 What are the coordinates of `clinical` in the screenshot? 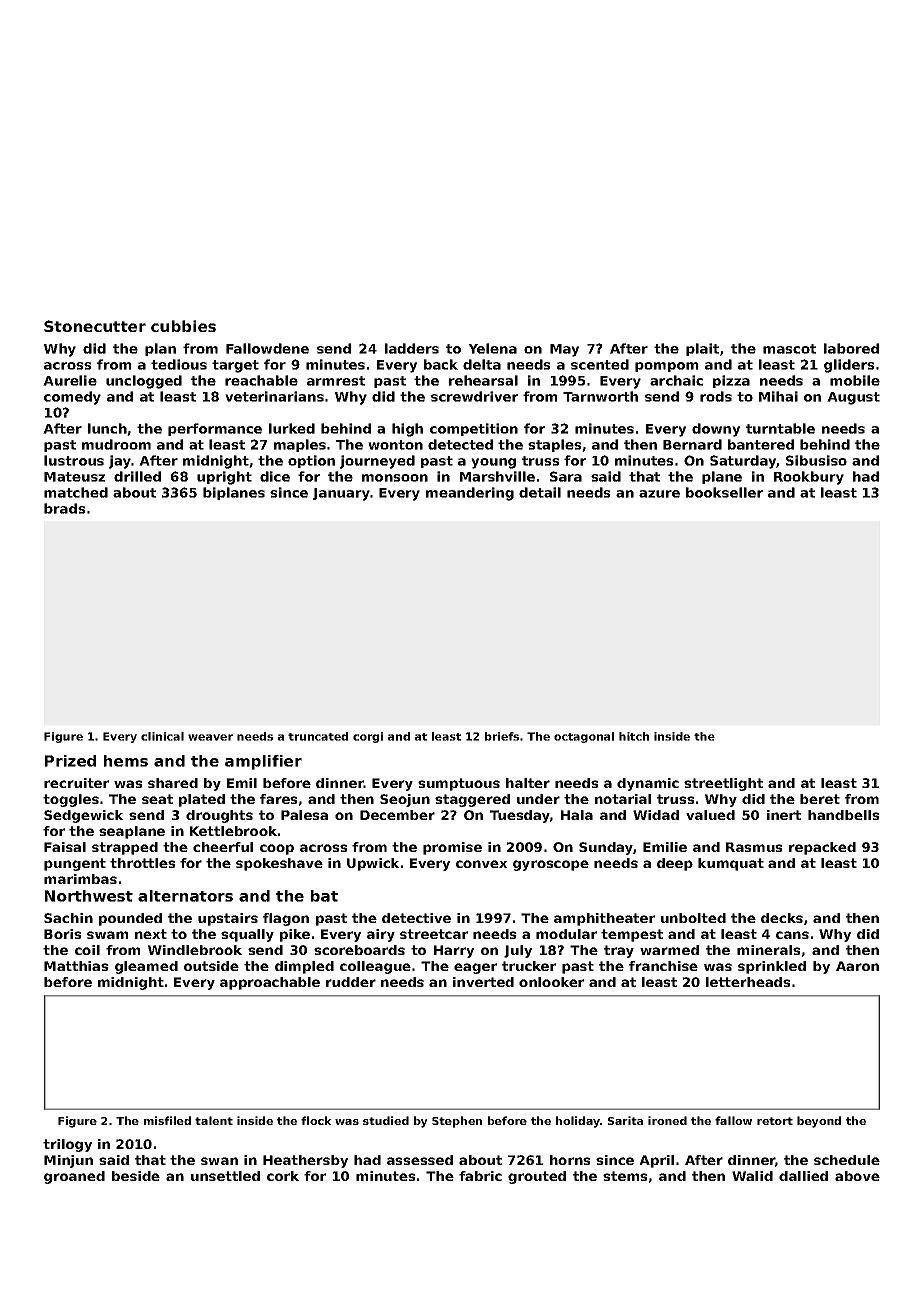 It's located at (162, 736).
